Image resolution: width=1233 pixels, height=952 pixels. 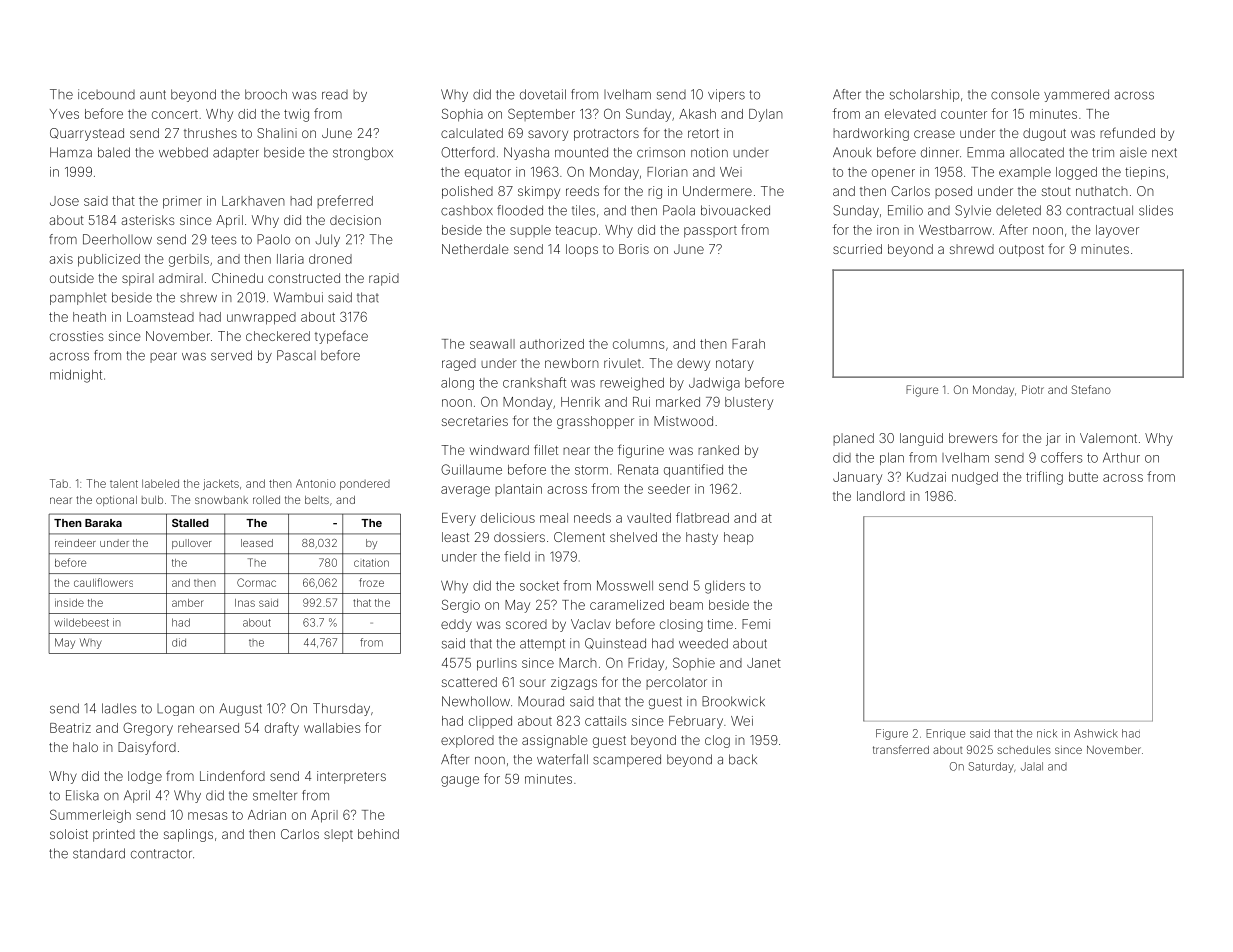 I want to click on Femi, so click(x=756, y=624).
